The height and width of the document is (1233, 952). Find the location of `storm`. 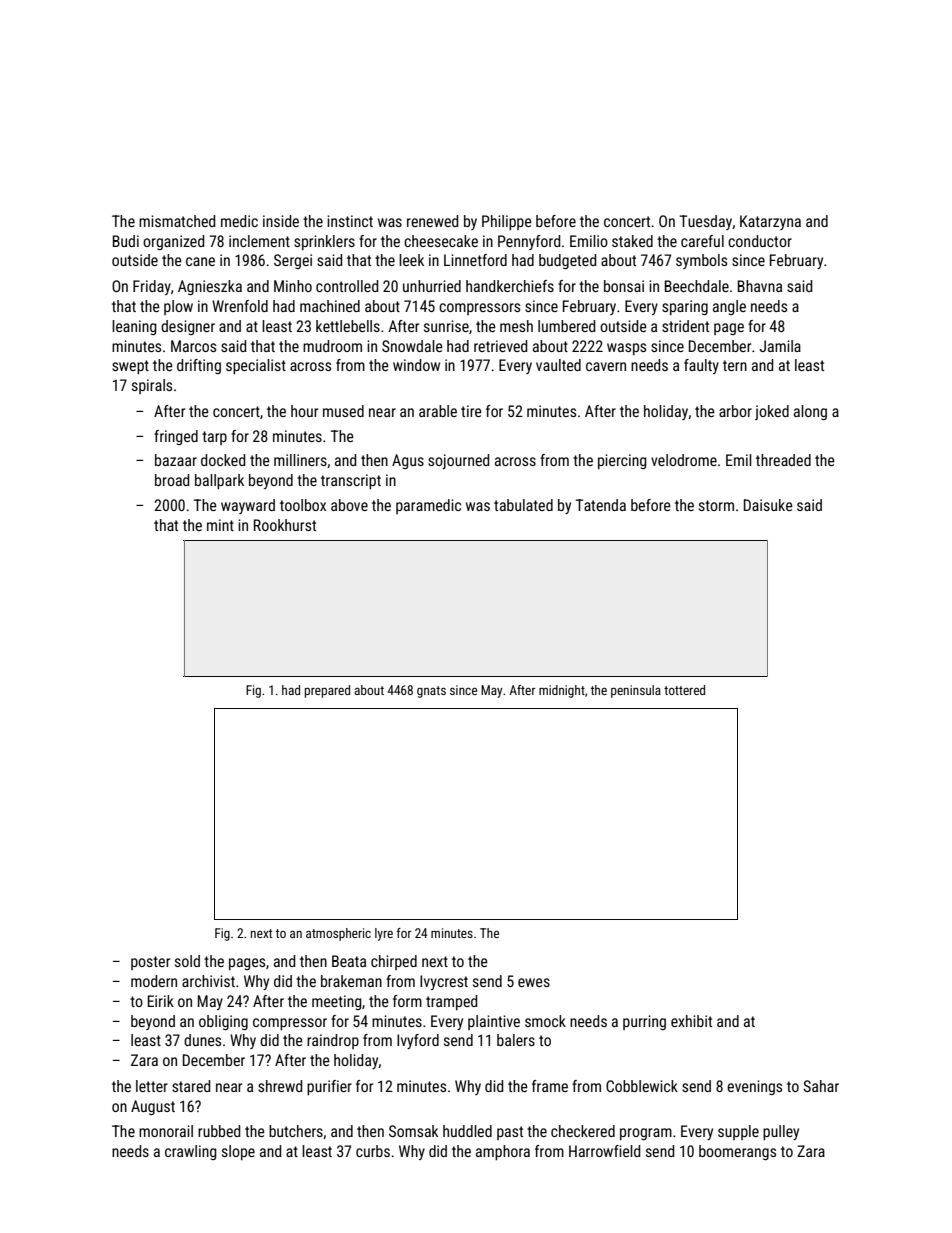

storm is located at coordinates (716, 505).
